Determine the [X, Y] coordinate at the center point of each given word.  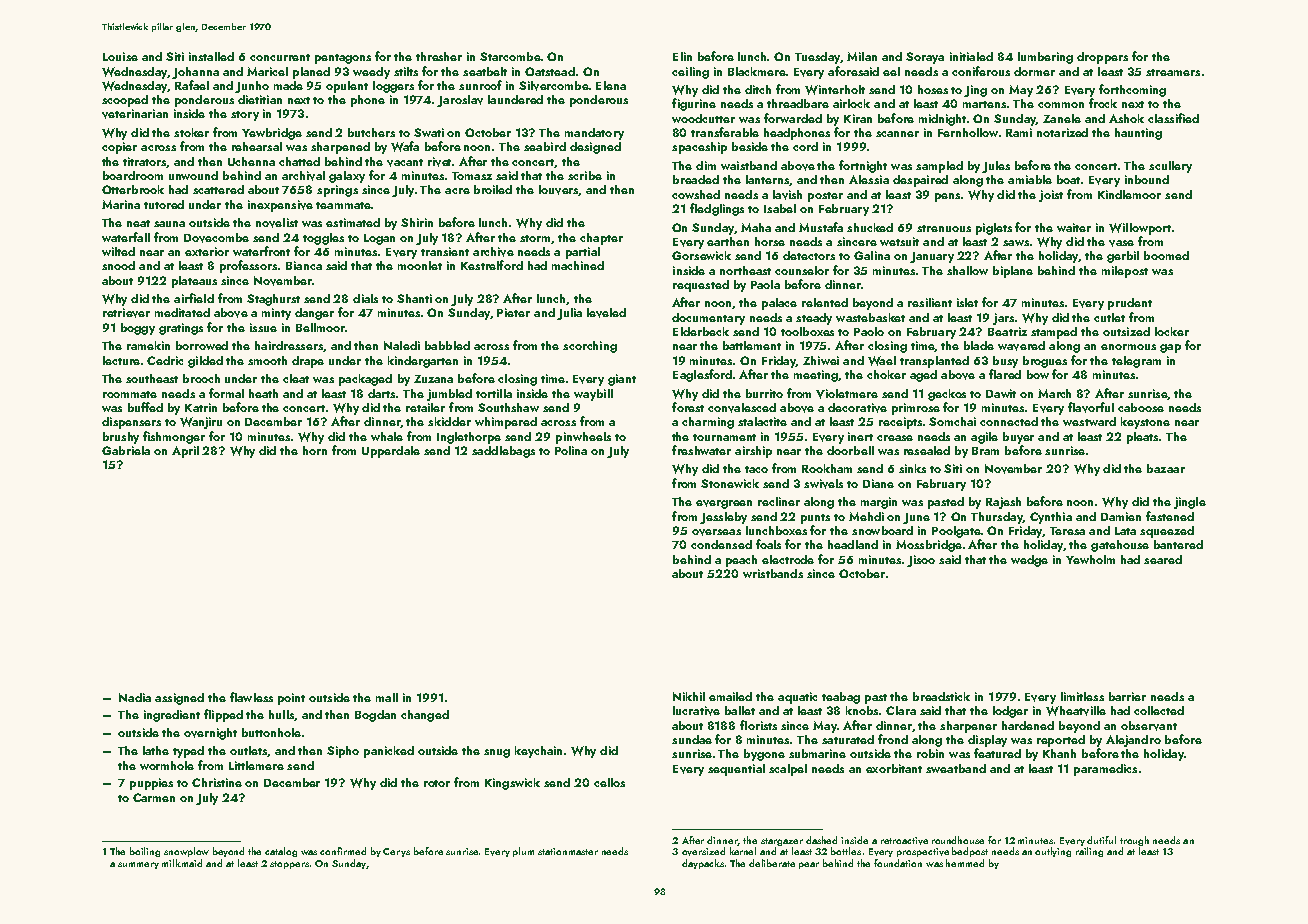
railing [1089, 852]
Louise [120, 56]
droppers [1102, 58]
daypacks [703, 864]
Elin [682, 56]
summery [138, 865]
